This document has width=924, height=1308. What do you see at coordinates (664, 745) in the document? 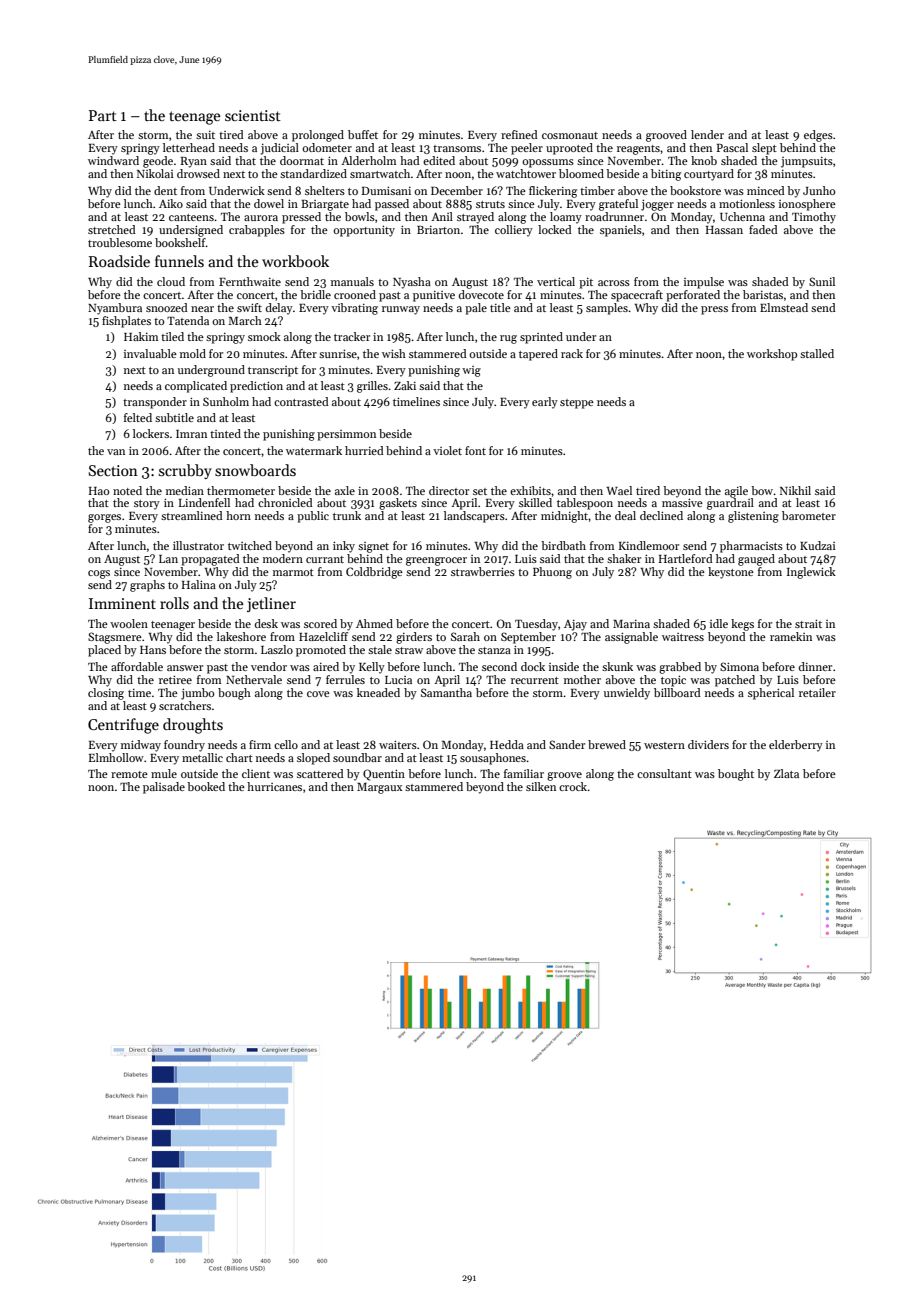
I see `western` at bounding box center [664, 745].
